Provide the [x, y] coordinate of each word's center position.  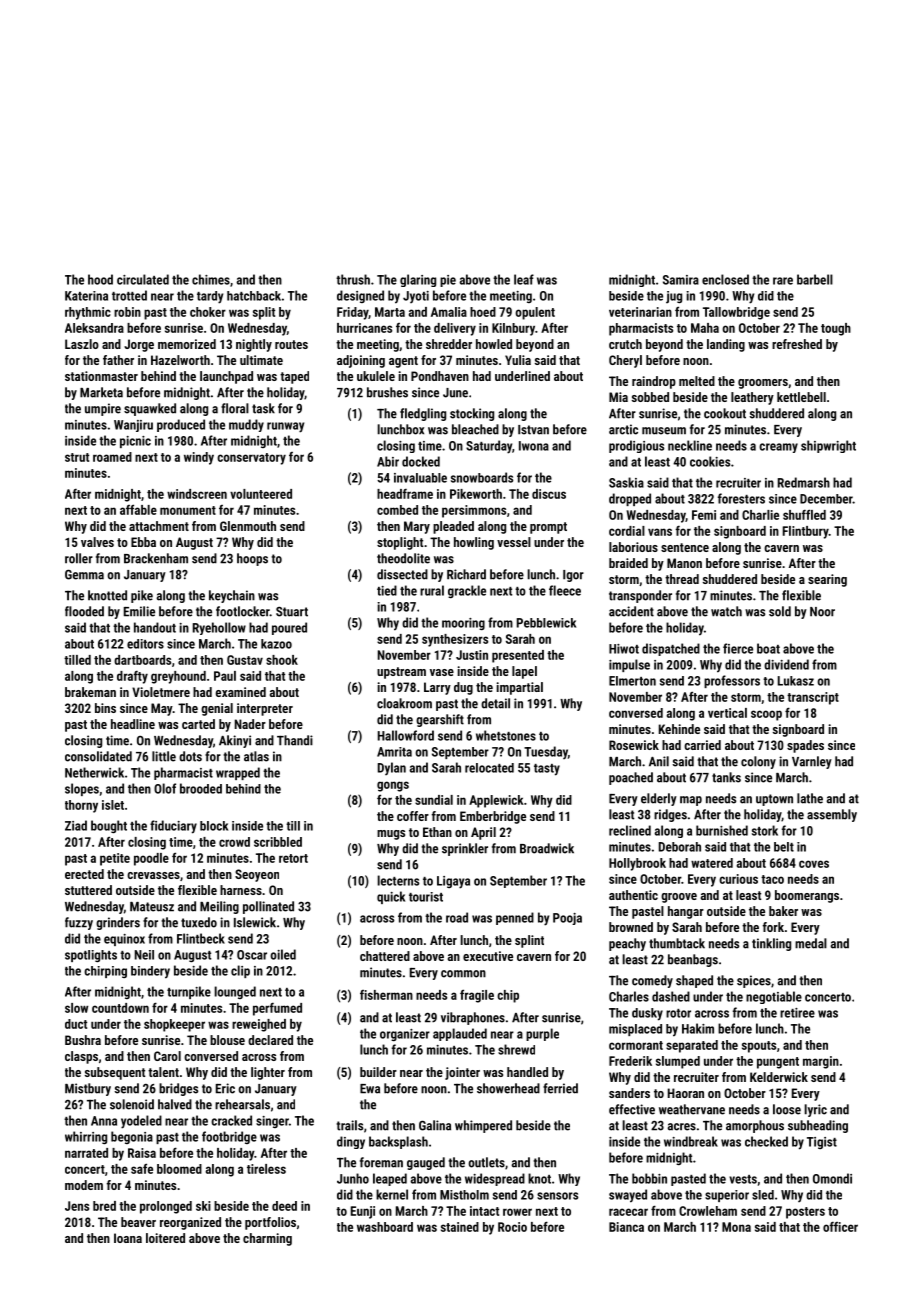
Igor [573, 576]
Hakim [698, 1028]
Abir [388, 461]
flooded [84, 611]
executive [488, 956]
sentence [685, 547]
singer [272, 1122]
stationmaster [101, 376]
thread [682, 579]
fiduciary [173, 827]
